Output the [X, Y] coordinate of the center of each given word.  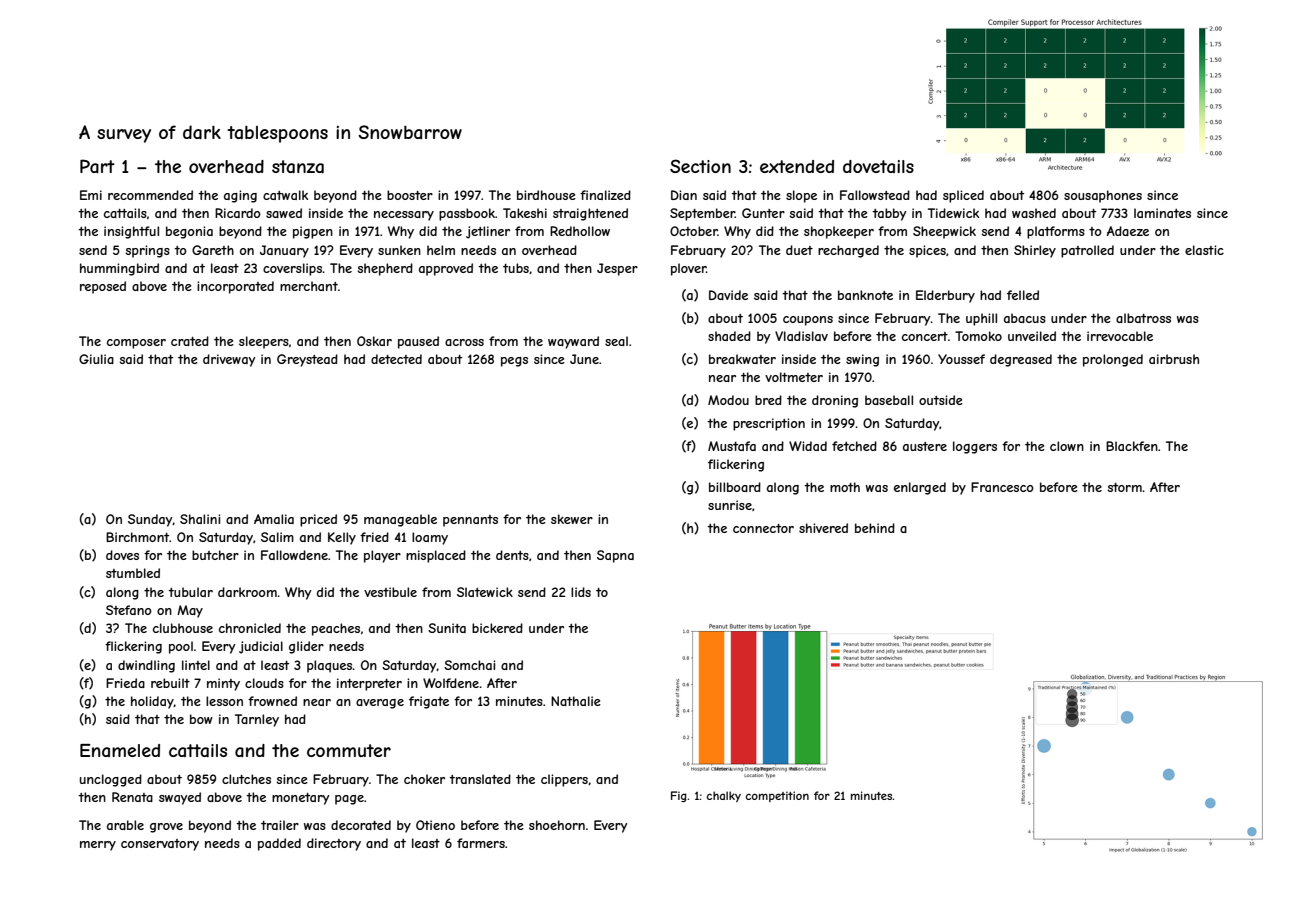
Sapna [615, 556]
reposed [103, 287]
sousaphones [1103, 196]
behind [875, 528]
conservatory [160, 845]
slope [801, 196]
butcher [215, 555]
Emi [91, 195]
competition [777, 796]
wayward [573, 342]
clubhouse [183, 628]
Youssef [961, 359]
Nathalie [576, 701]
